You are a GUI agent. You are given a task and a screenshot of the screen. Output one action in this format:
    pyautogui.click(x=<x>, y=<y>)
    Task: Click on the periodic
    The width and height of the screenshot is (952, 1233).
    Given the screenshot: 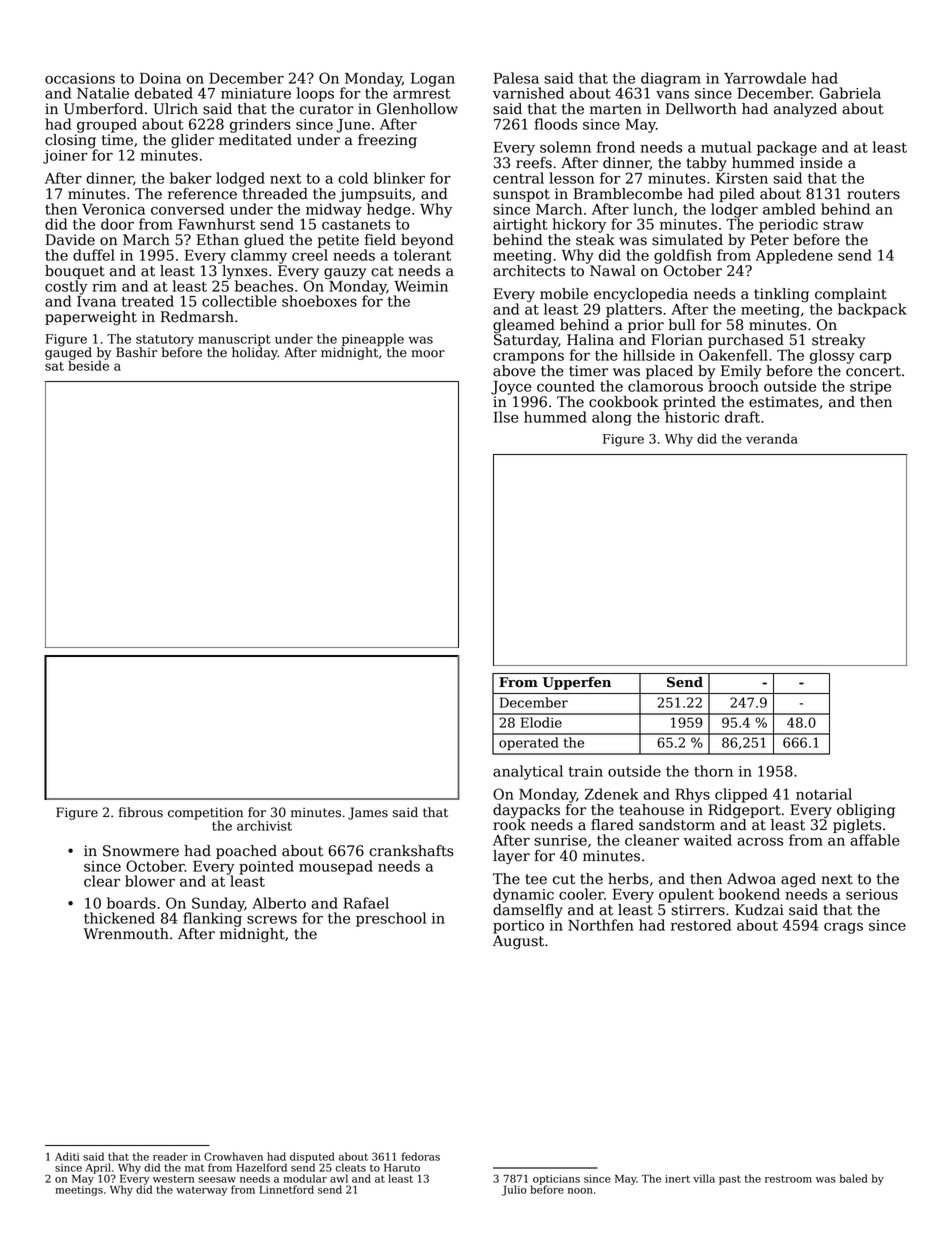 What is the action you would take?
    pyautogui.click(x=788, y=225)
